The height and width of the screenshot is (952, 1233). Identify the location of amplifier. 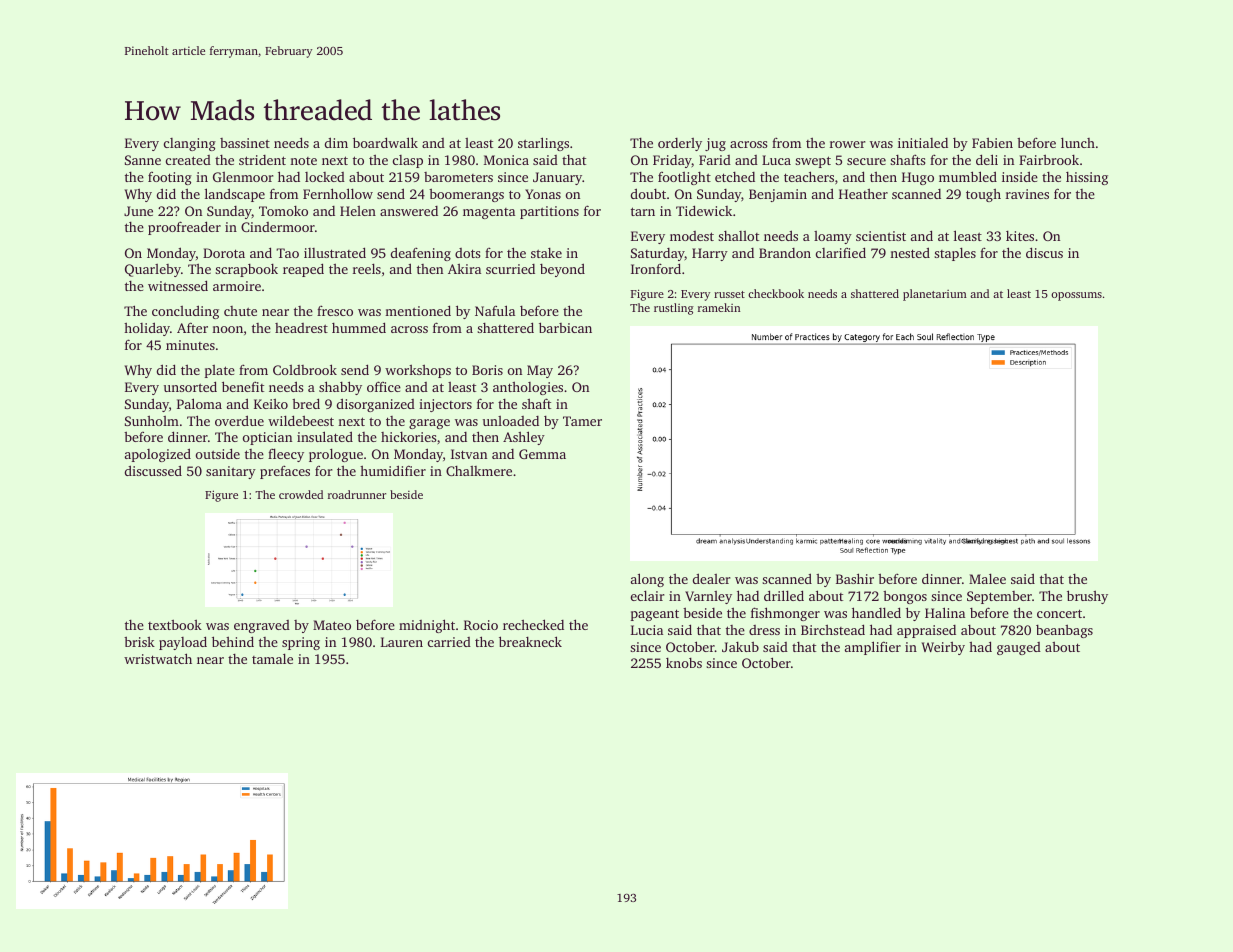
(873, 648).
